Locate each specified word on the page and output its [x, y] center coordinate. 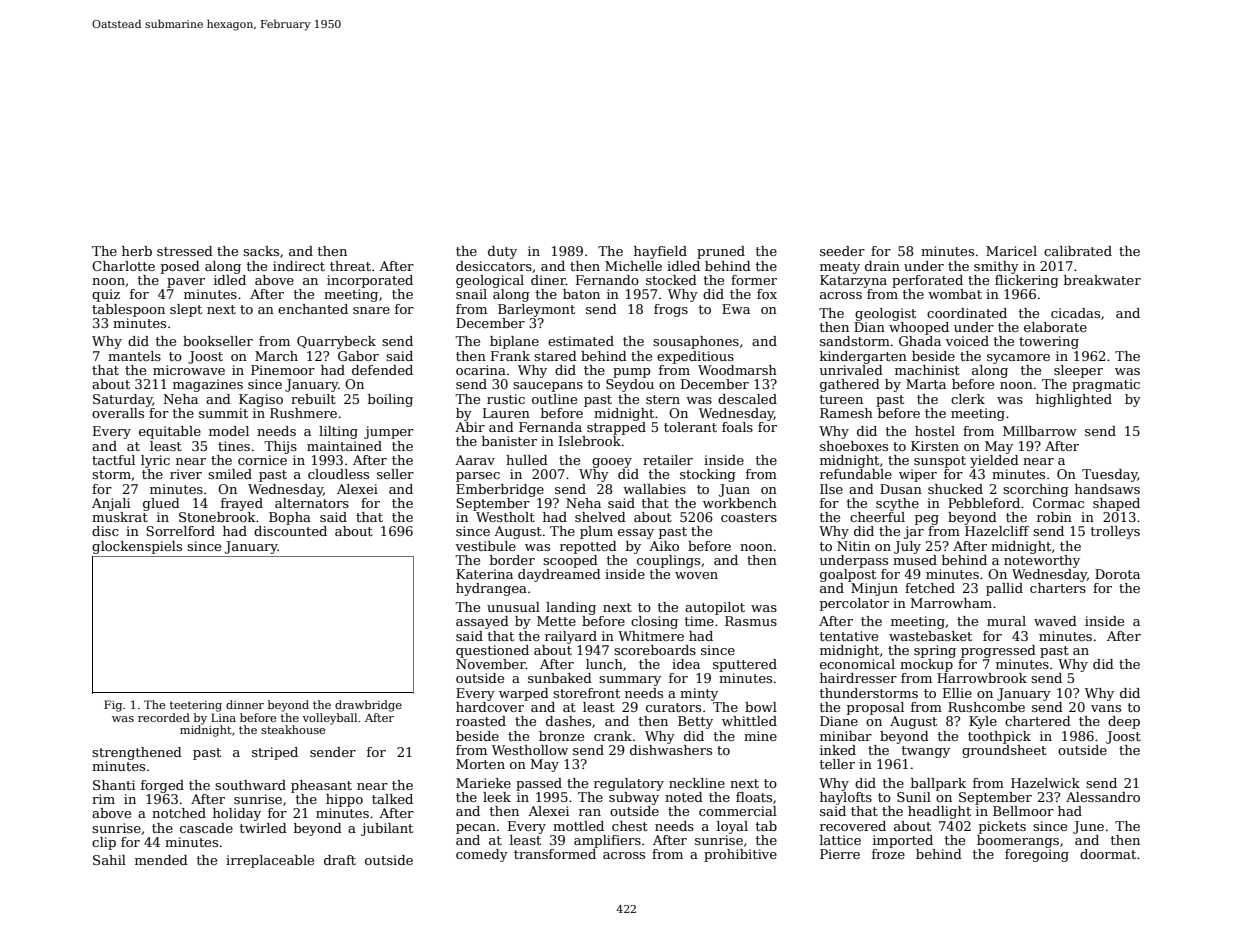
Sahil [109, 860]
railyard [571, 637]
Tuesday [1110, 475]
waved [1055, 621]
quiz [106, 295]
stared [555, 356]
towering [1049, 342]
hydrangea [491, 589]
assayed [482, 622]
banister [509, 441]
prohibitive [740, 855]
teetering [196, 706]
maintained [344, 446]
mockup [926, 665]
